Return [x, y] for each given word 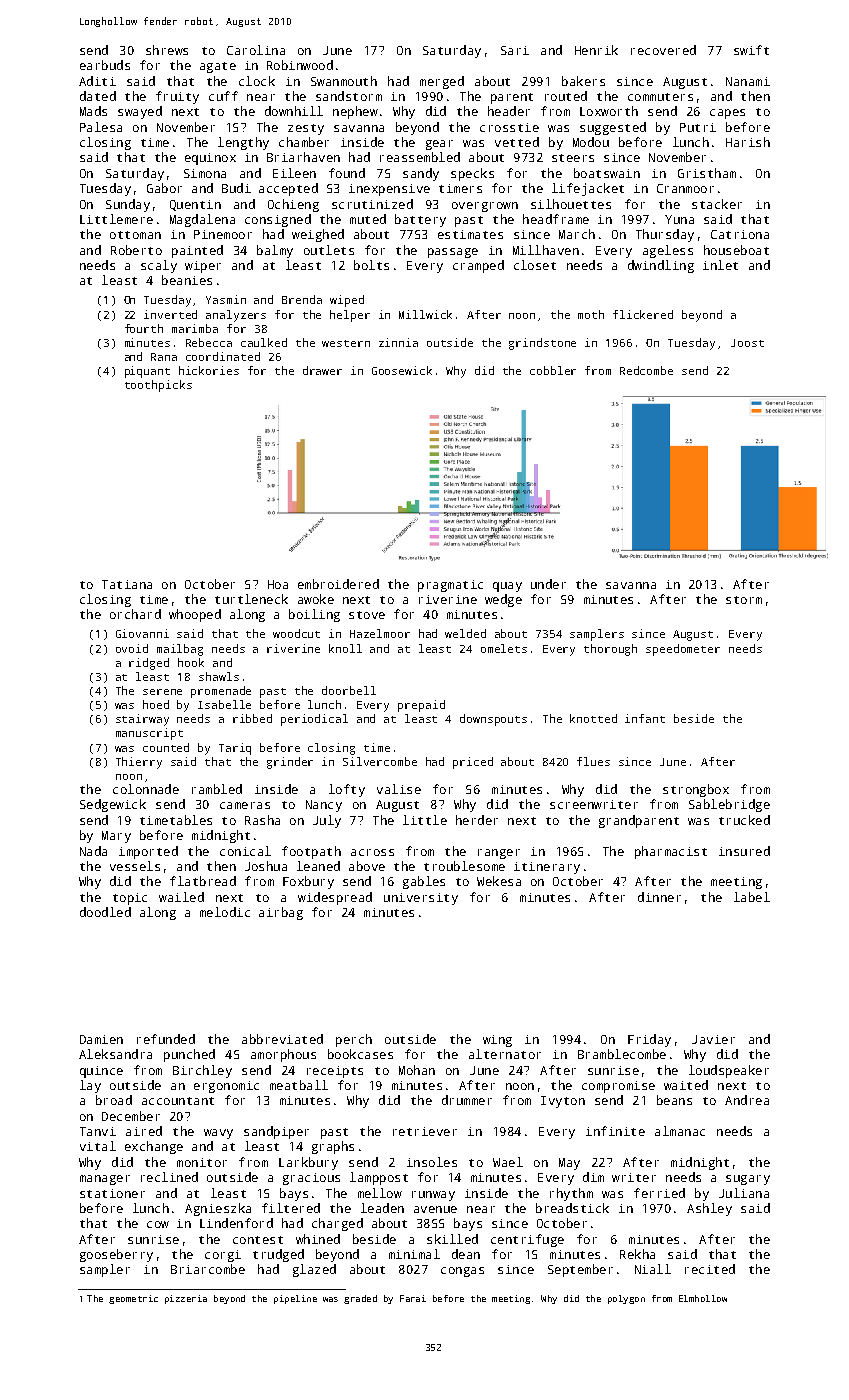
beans [674, 1100]
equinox [210, 159]
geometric [133, 1299]
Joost [747, 343]
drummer [467, 1100]
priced [473, 763]
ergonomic [226, 1087]
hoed [156, 704]
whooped [195, 615]
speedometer [683, 650]
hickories [209, 370]
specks [472, 174]
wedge [503, 600]
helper [350, 316]
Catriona [740, 234]
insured [744, 851]
